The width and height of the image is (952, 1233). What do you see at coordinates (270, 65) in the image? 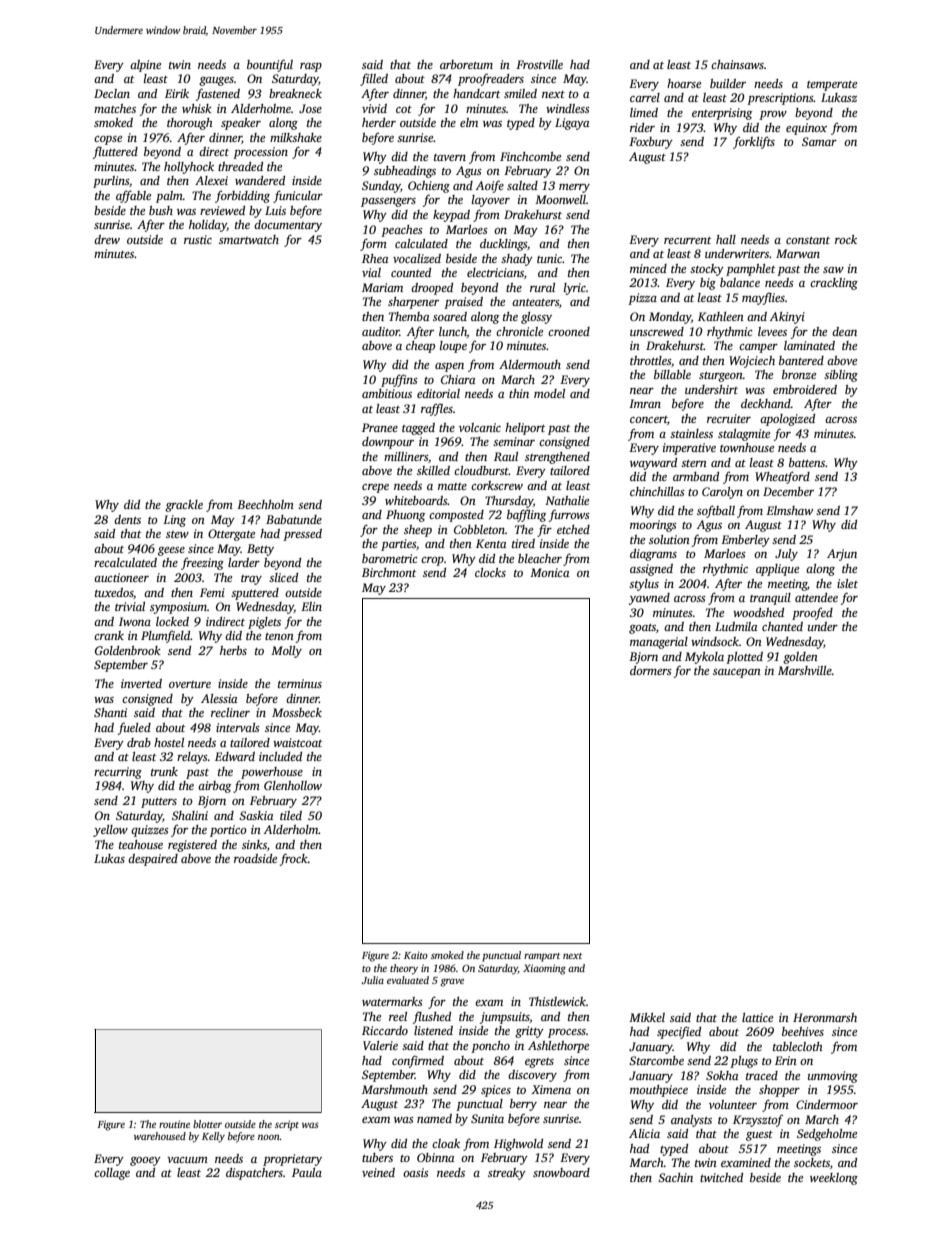
I see `bountiful` at bounding box center [270, 65].
